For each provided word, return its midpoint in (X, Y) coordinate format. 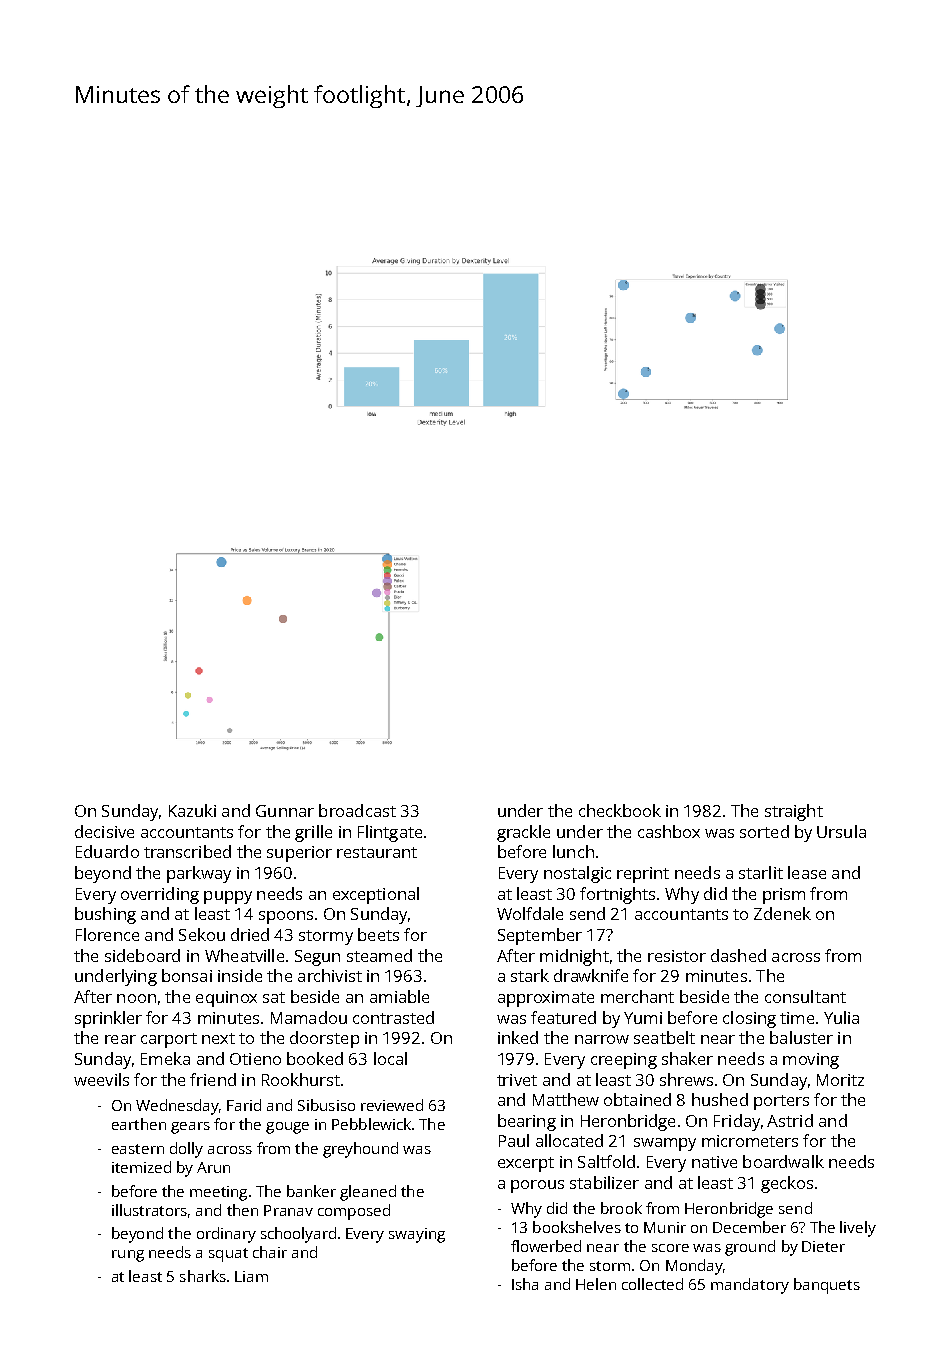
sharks (203, 1276)
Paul (514, 1140)
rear (120, 1039)
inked (518, 1037)
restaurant (377, 852)
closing (749, 1019)
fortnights (617, 895)
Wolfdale (530, 913)
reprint (643, 875)
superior (299, 854)
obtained (637, 1099)
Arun (213, 1167)
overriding (160, 895)
